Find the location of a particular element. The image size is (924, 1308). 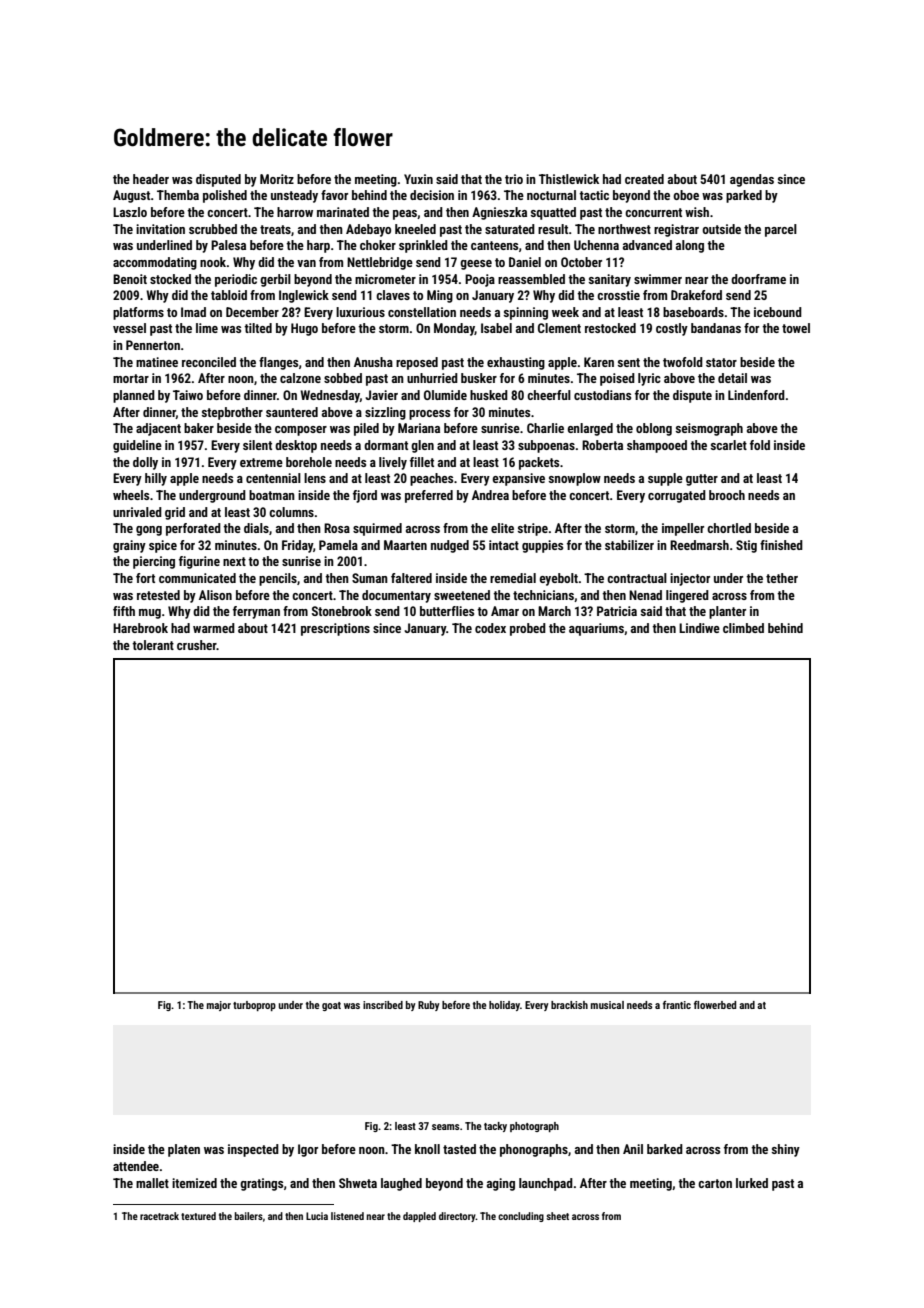

Ruby is located at coordinates (429, 1006).
